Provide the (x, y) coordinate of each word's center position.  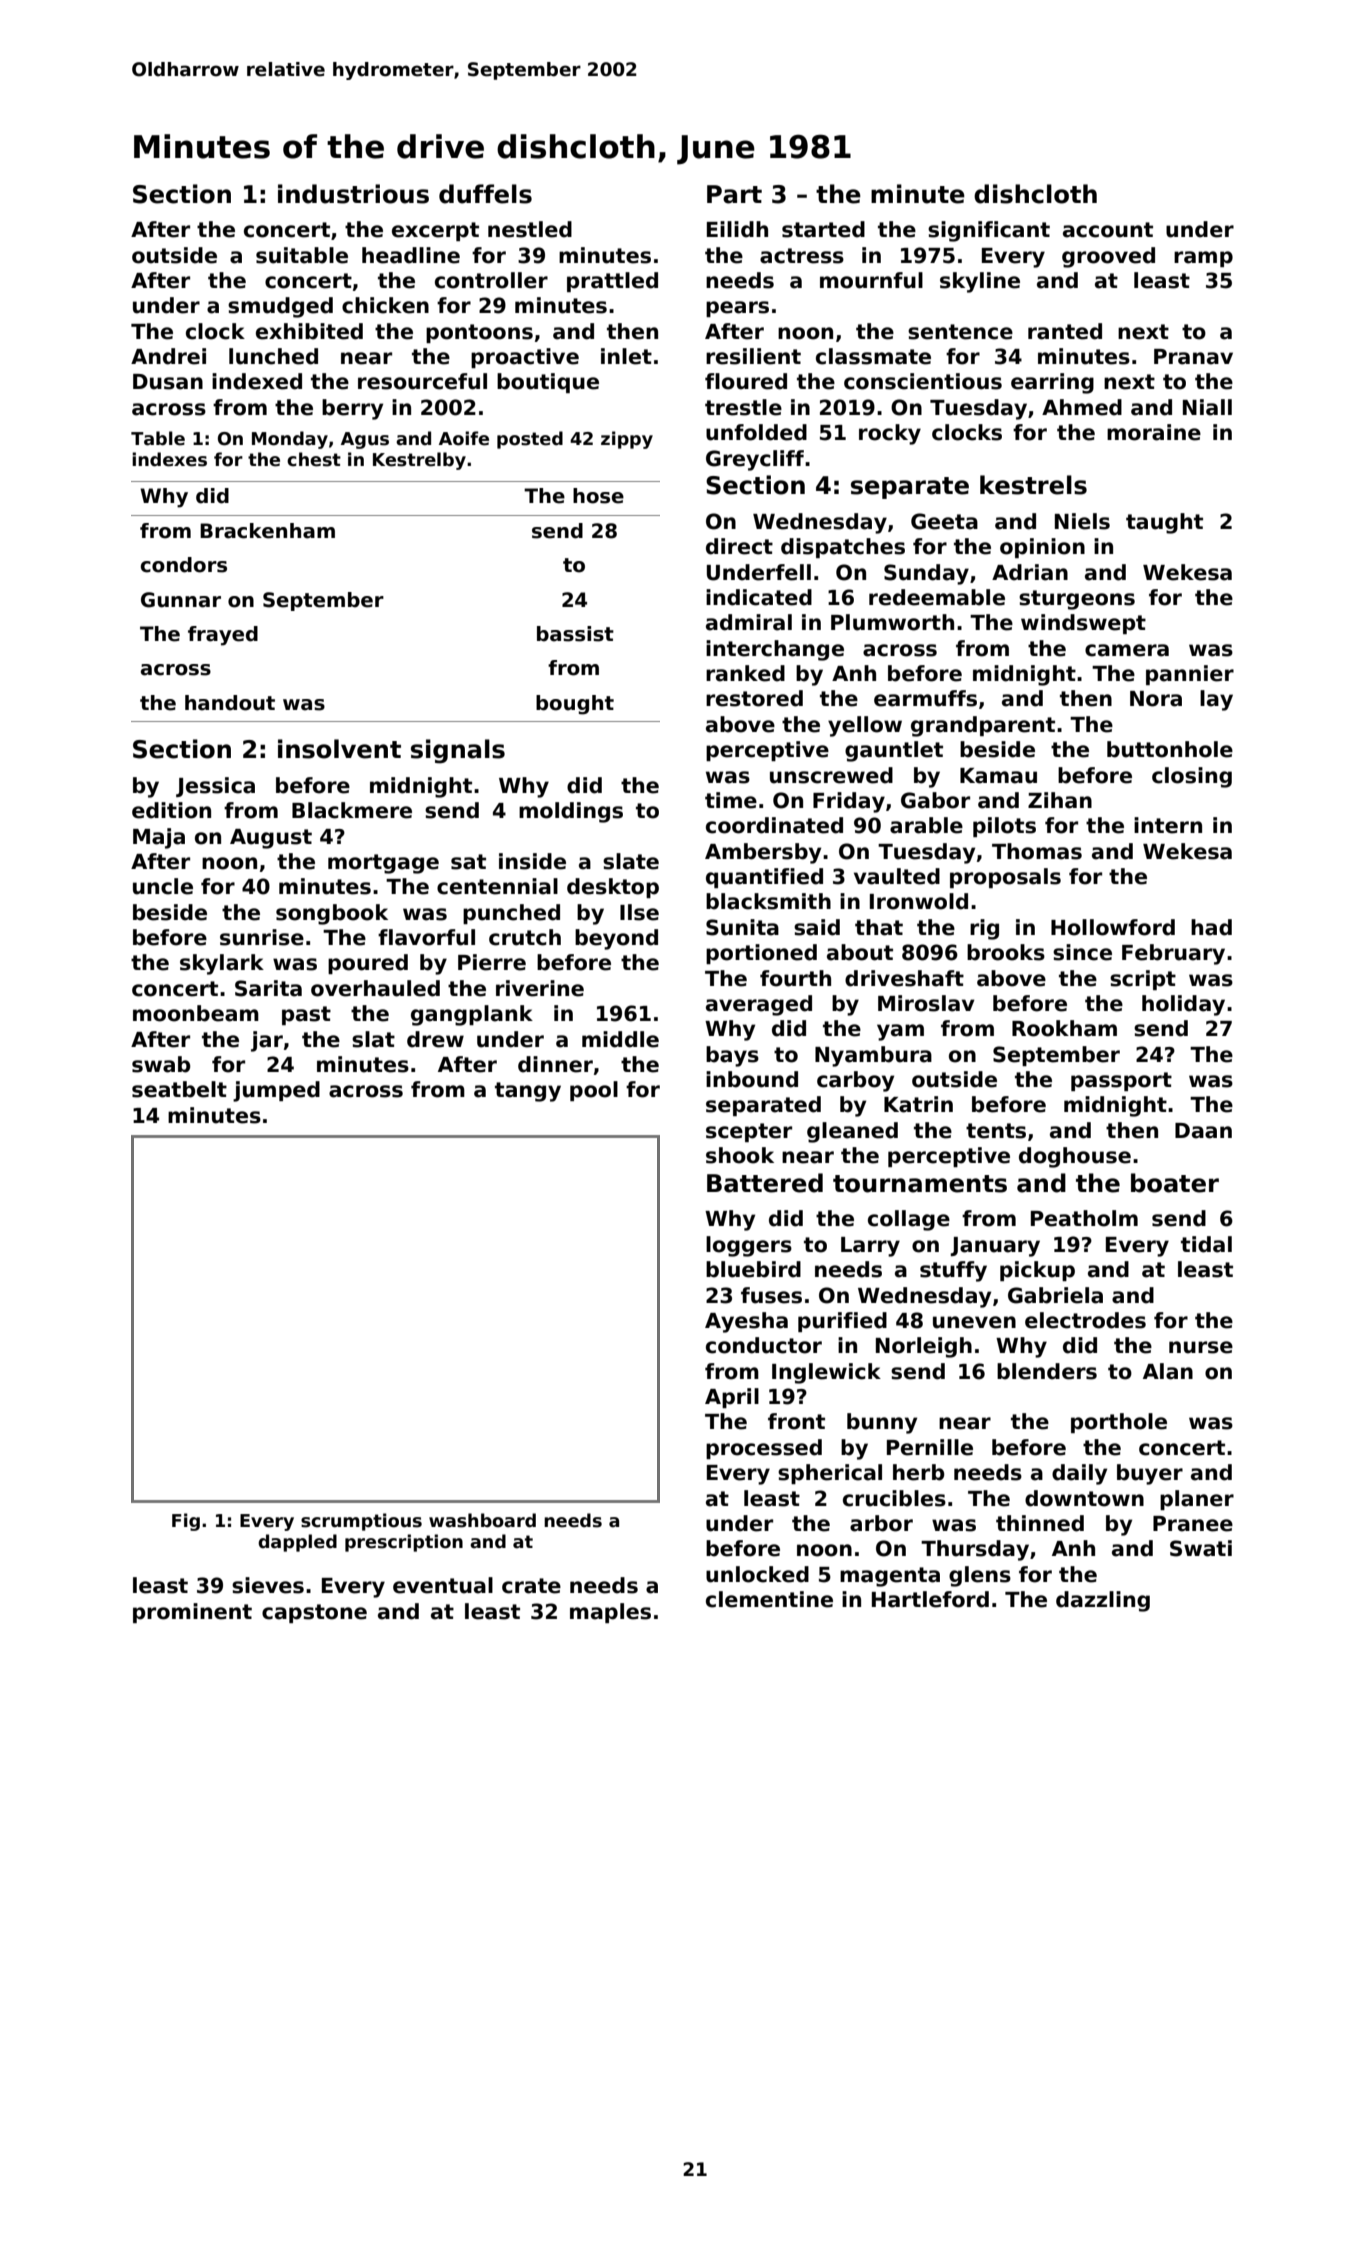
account (1108, 230)
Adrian (1030, 572)
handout (230, 703)
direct (739, 546)
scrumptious (361, 1522)
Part (734, 194)
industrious (353, 194)
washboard (482, 1520)
